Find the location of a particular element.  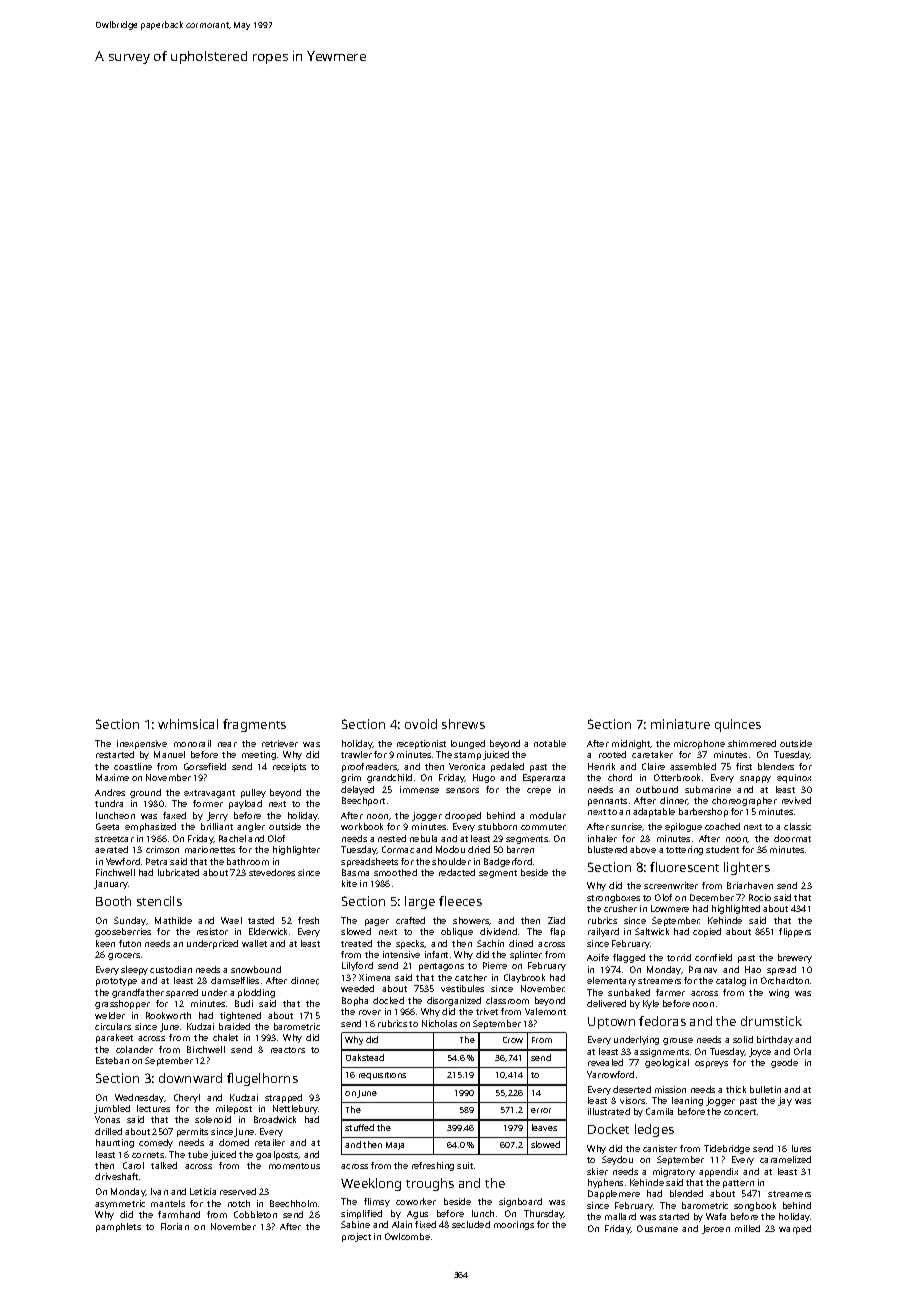

catcher is located at coordinates (471, 977).
